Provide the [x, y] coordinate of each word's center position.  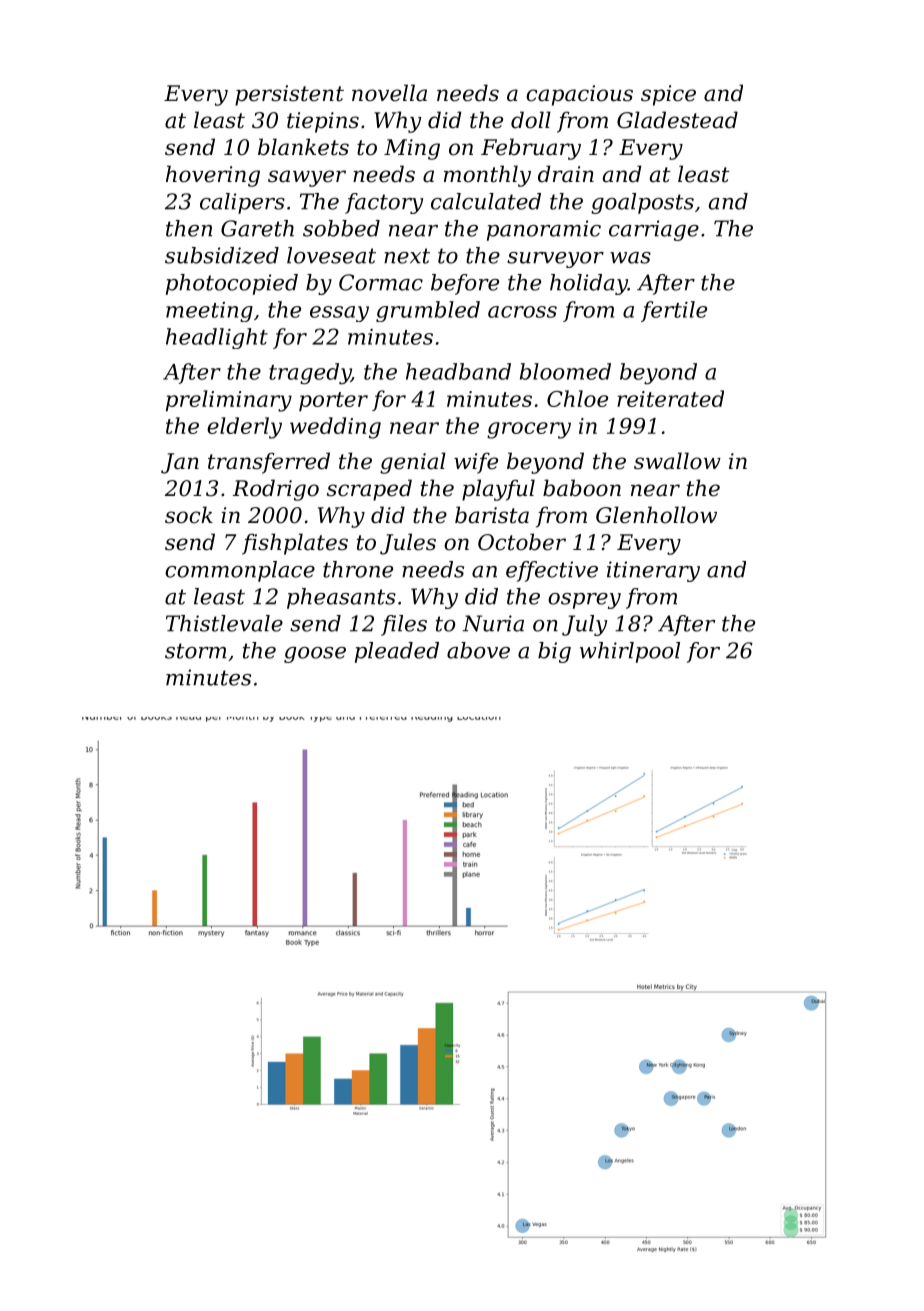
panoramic [544, 230]
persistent [289, 95]
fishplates [295, 544]
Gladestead [677, 120]
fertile [674, 311]
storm [195, 651]
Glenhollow [656, 515]
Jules [408, 544]
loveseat [331, 255]
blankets [303, 147]
